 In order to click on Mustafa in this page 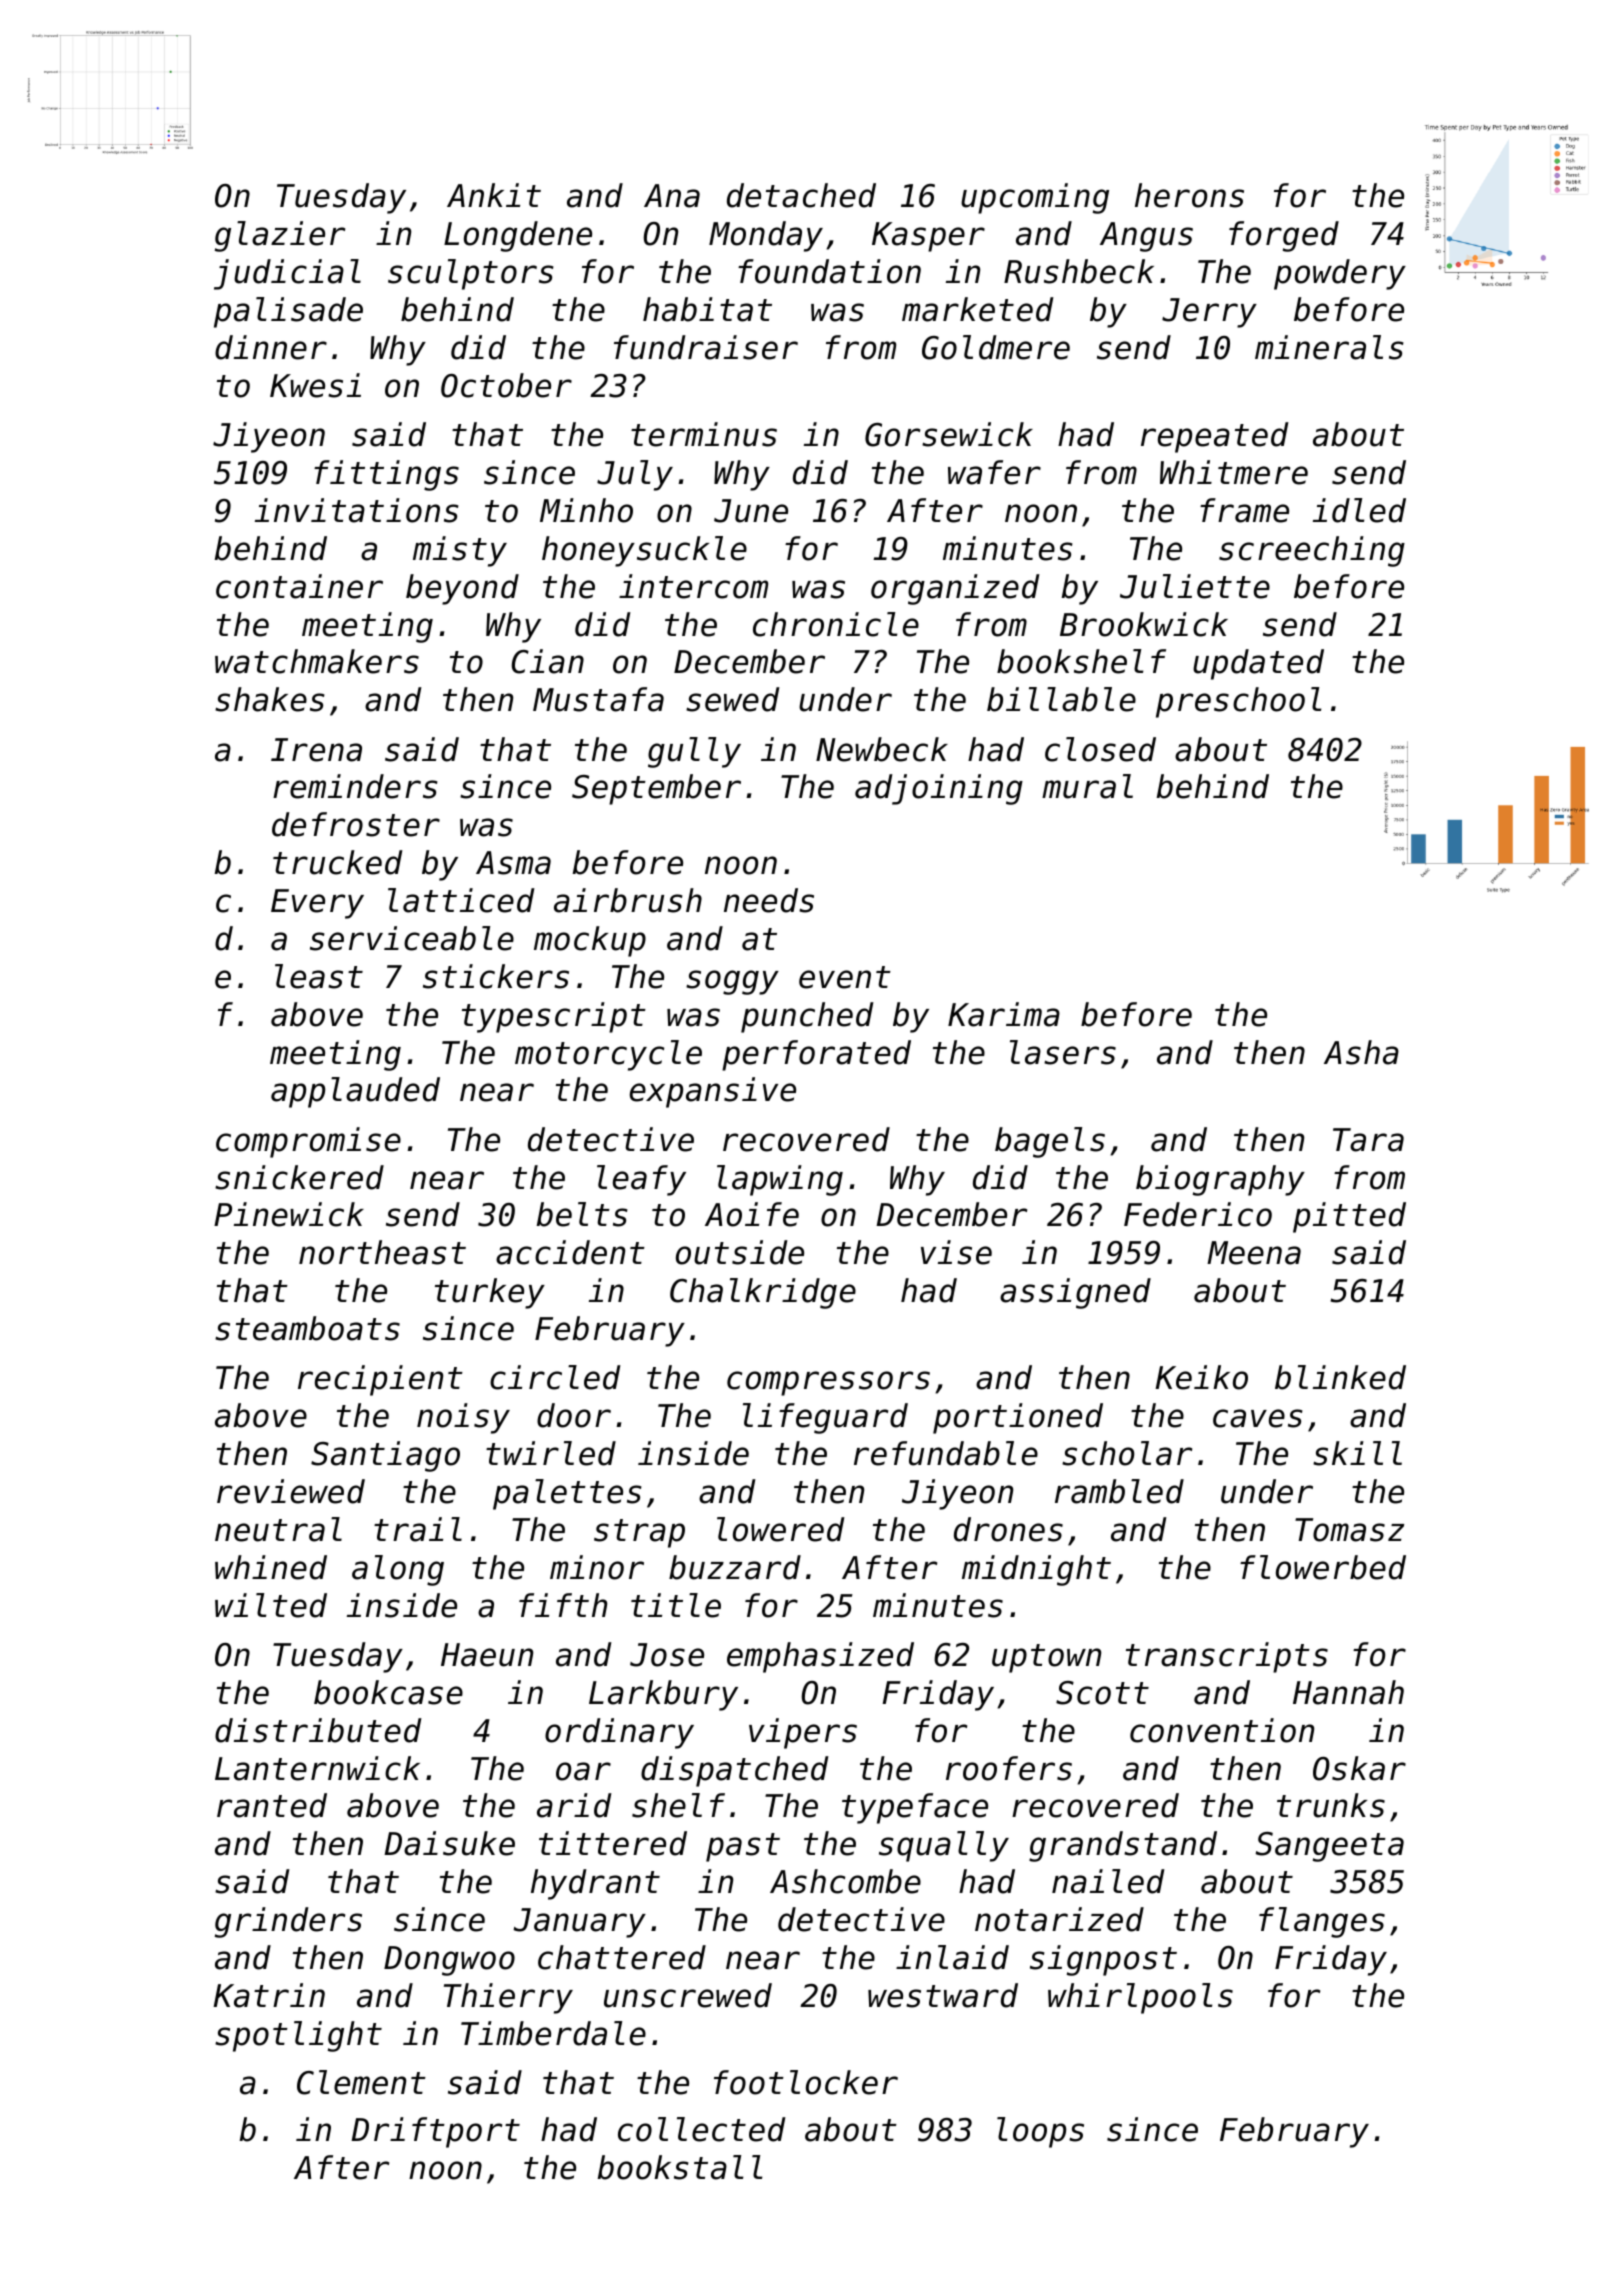, I will do `click(598, 699)`.
